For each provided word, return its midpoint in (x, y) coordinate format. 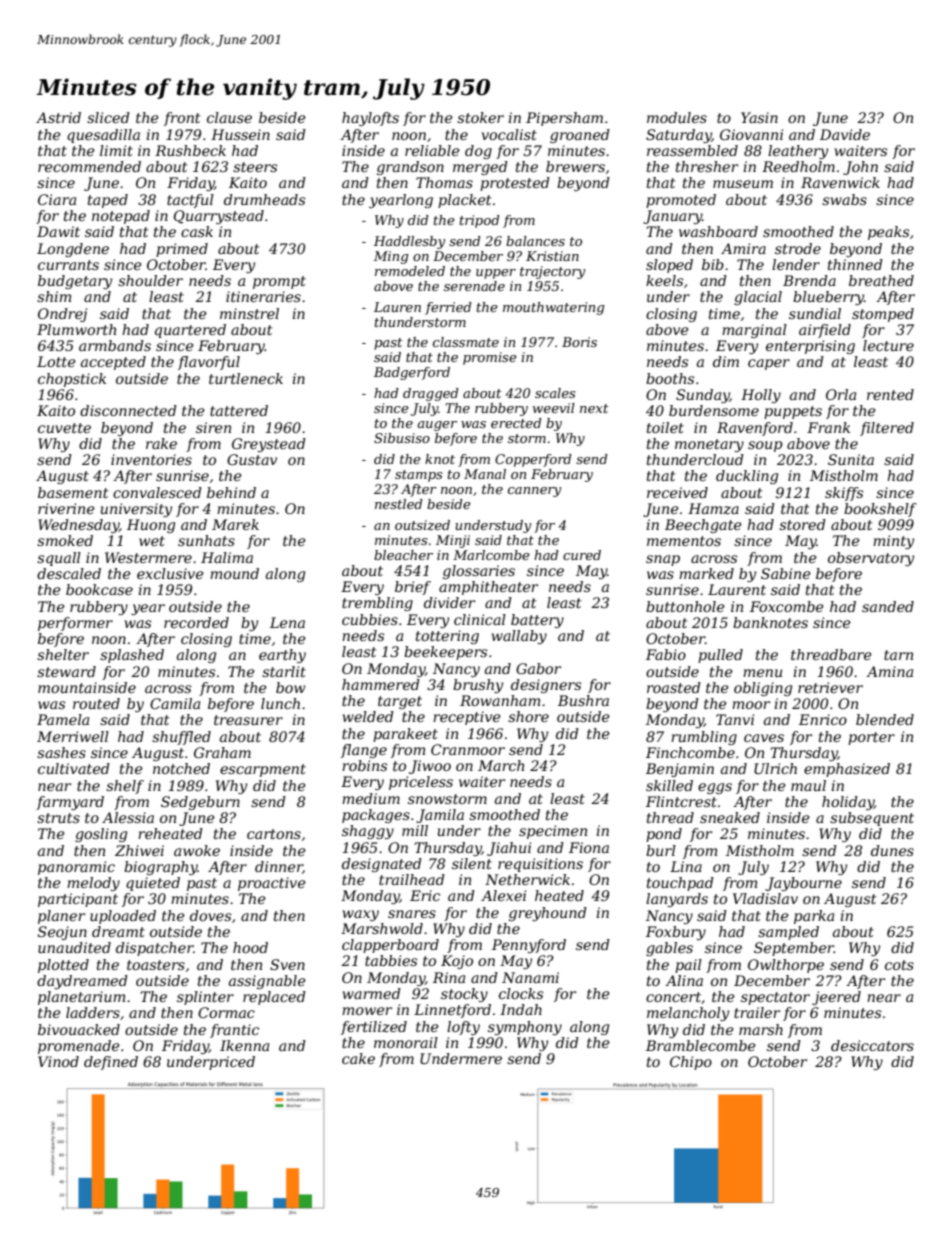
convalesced (157, 492)
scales (555, 393)
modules (677, 117)
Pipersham (564, 119)
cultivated (74, 768)
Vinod (58, 1061)
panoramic (76, 868)
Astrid (58, 117)
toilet (665, 427)
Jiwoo (430, 767)
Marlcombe (491, 555)
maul (808, 785)
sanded (888, 606)
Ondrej (62, 315)
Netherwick (527, 879)
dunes (892, 850)
